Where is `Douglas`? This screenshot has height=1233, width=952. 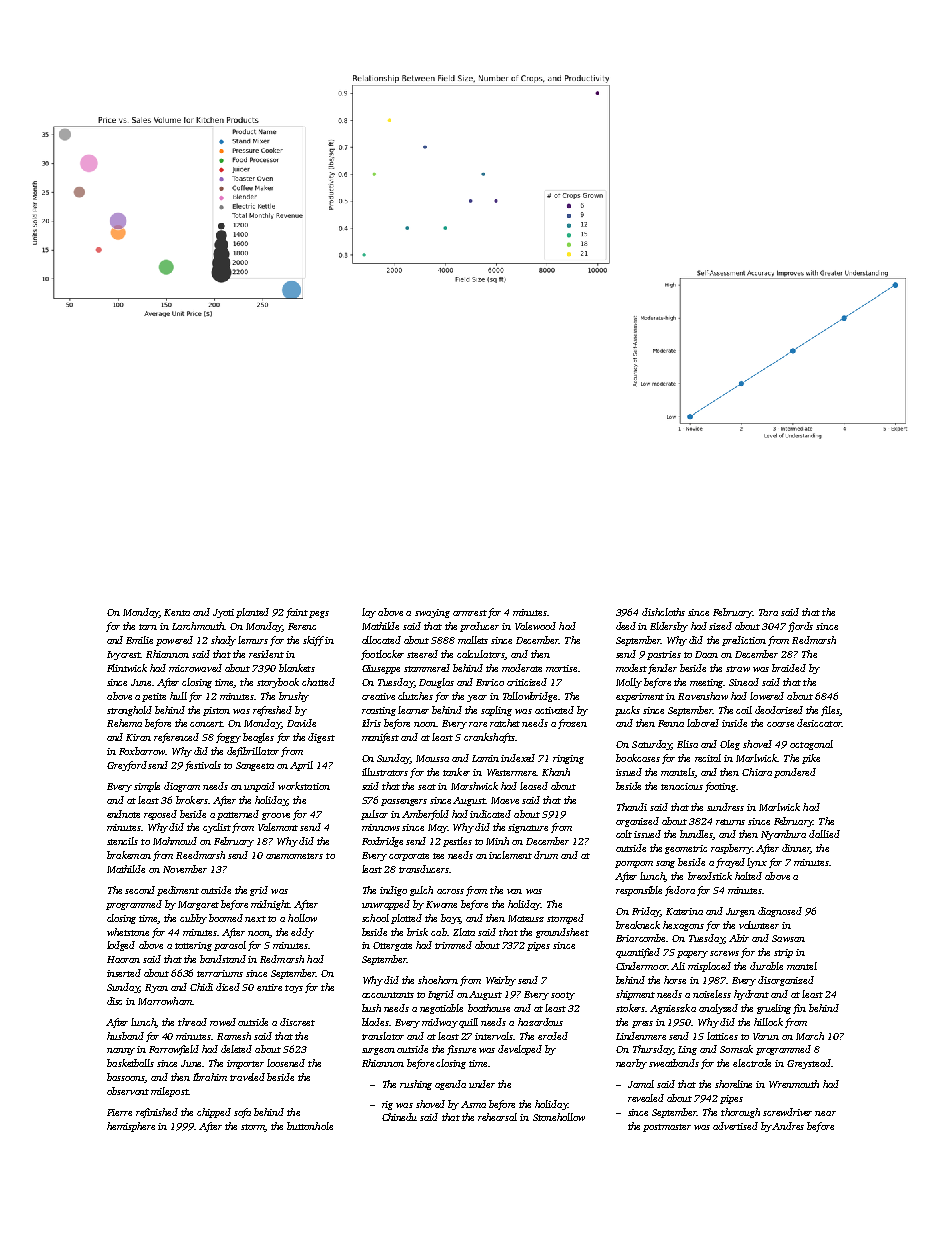
Douglas is located at coordinates (436, 683).
